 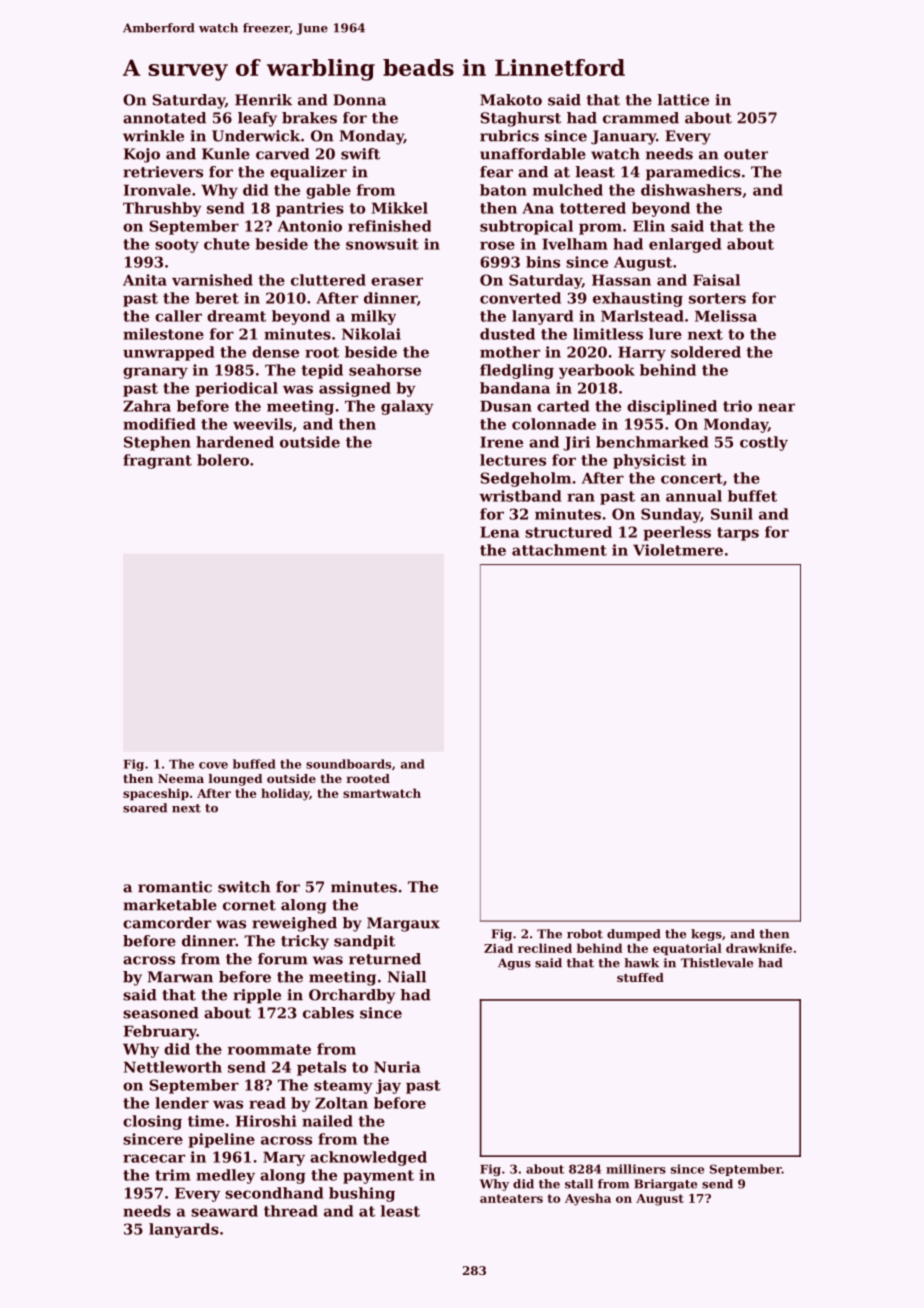 I want to click on snowsuit, so click(x=382, y=244).
